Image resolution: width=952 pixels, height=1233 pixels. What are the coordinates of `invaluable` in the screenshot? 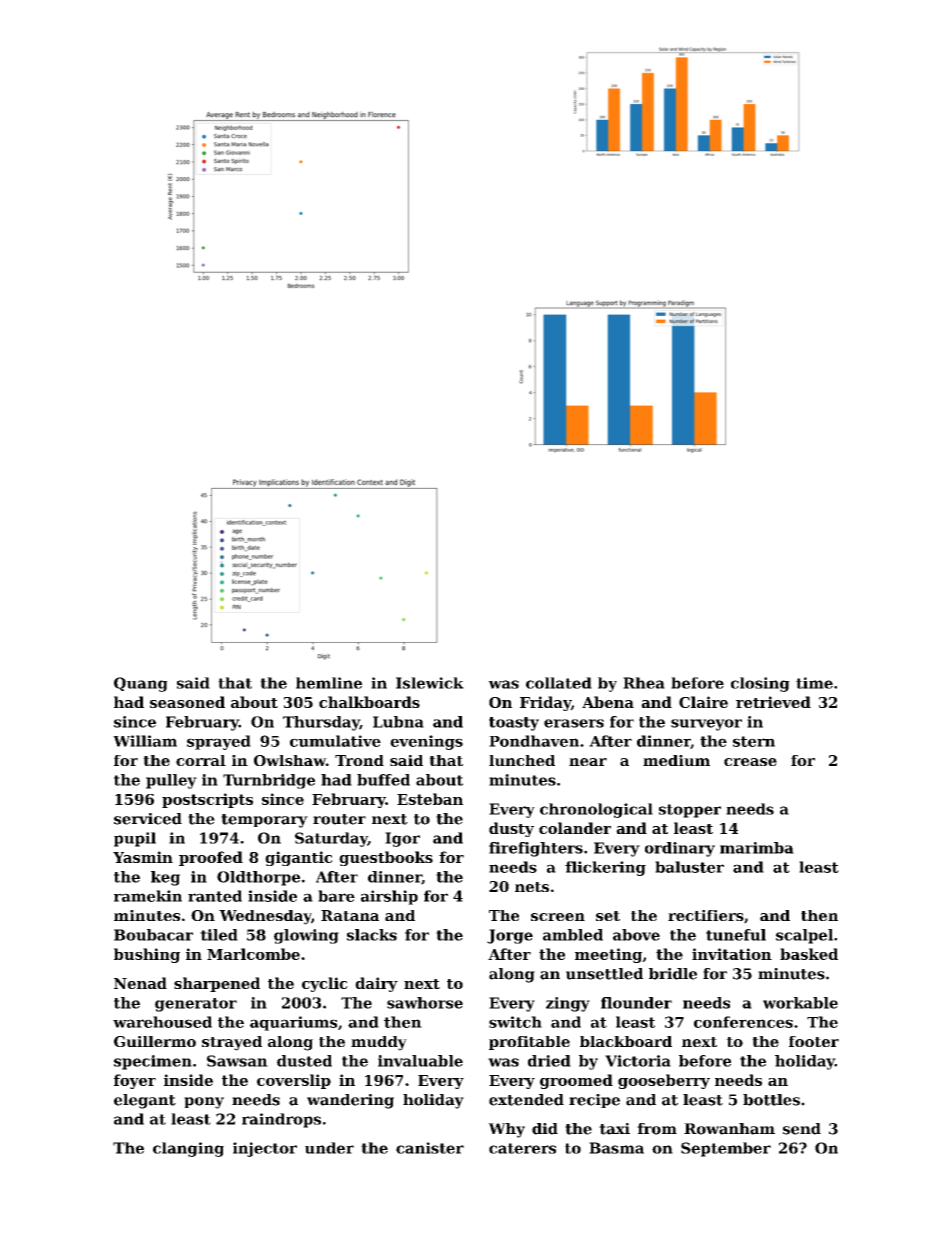 It's located at (420, 1061).
